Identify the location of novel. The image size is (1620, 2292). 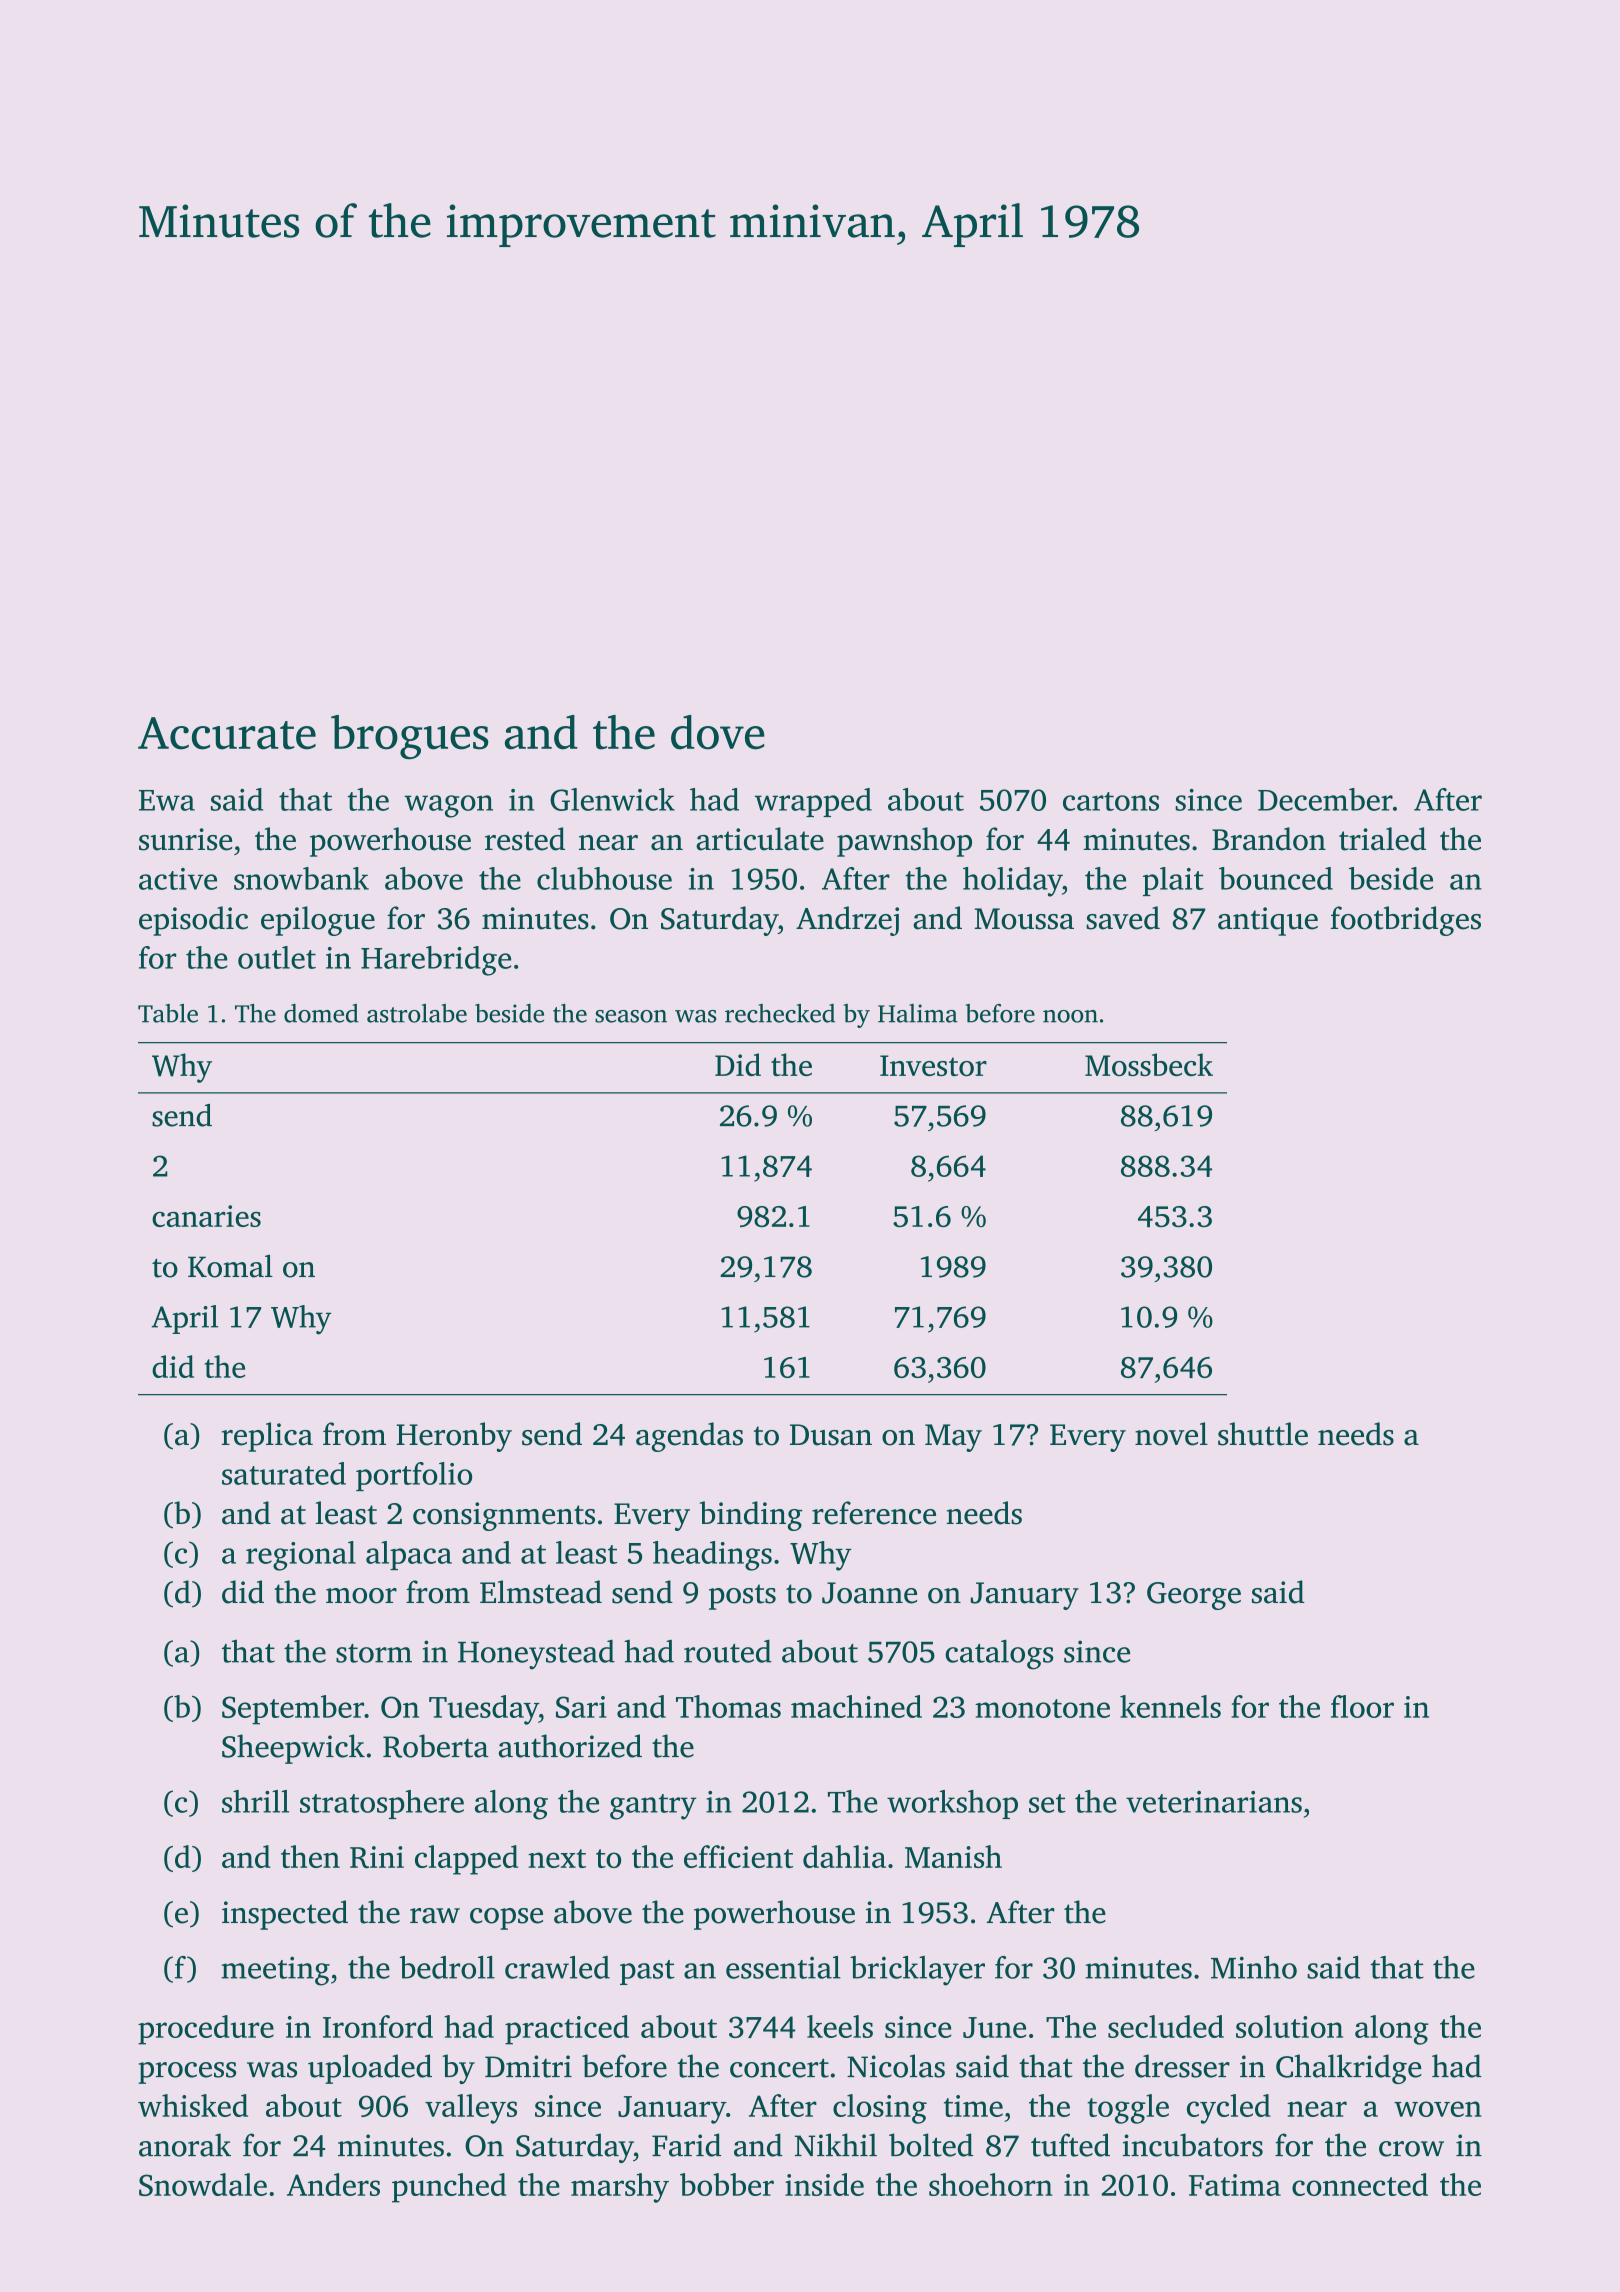
(1171, 1434).
